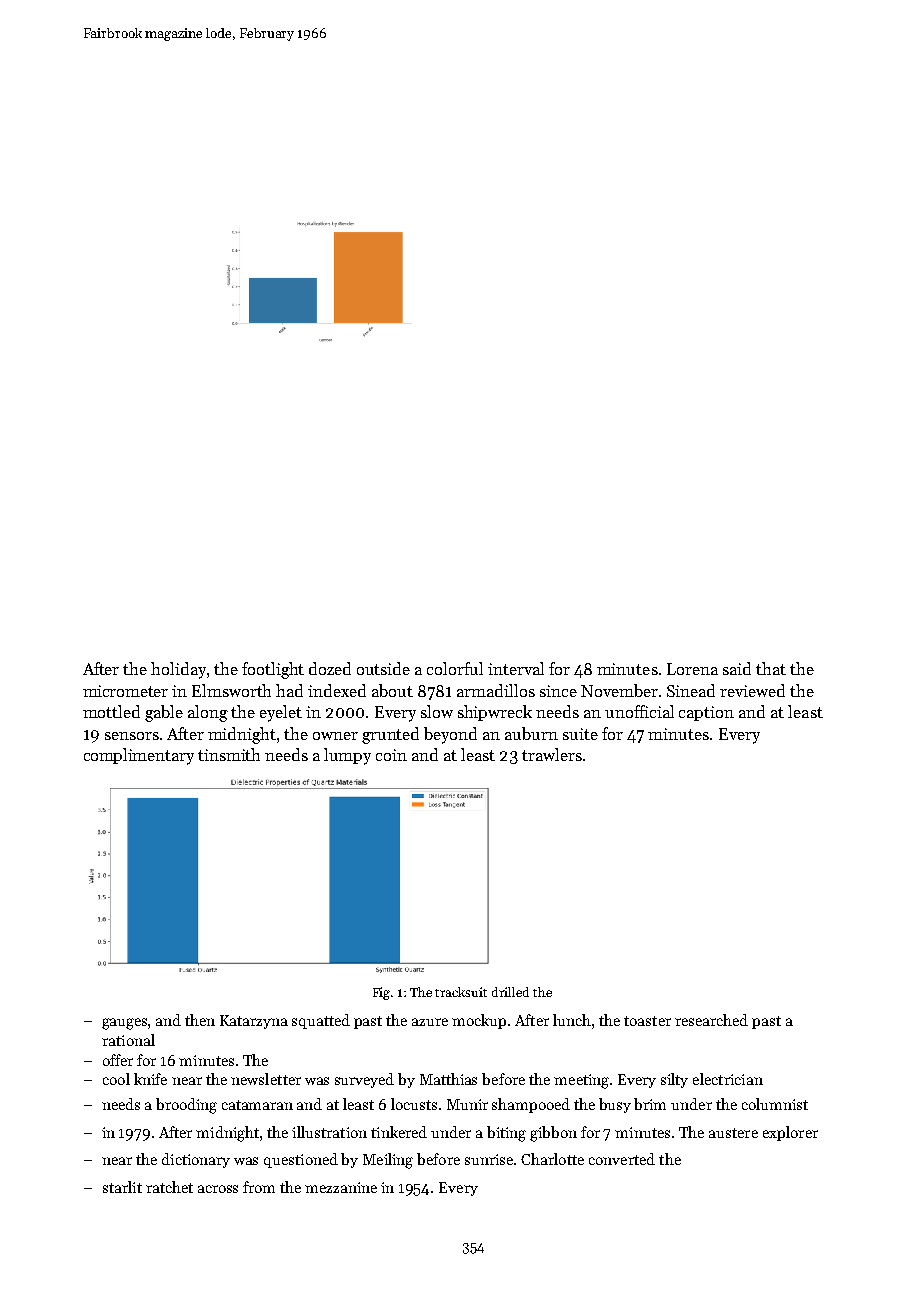 The image size is (924, 1308). Describe the element at coordinates (125, 691) in the screenshot. I see `micrometer` at that location.
